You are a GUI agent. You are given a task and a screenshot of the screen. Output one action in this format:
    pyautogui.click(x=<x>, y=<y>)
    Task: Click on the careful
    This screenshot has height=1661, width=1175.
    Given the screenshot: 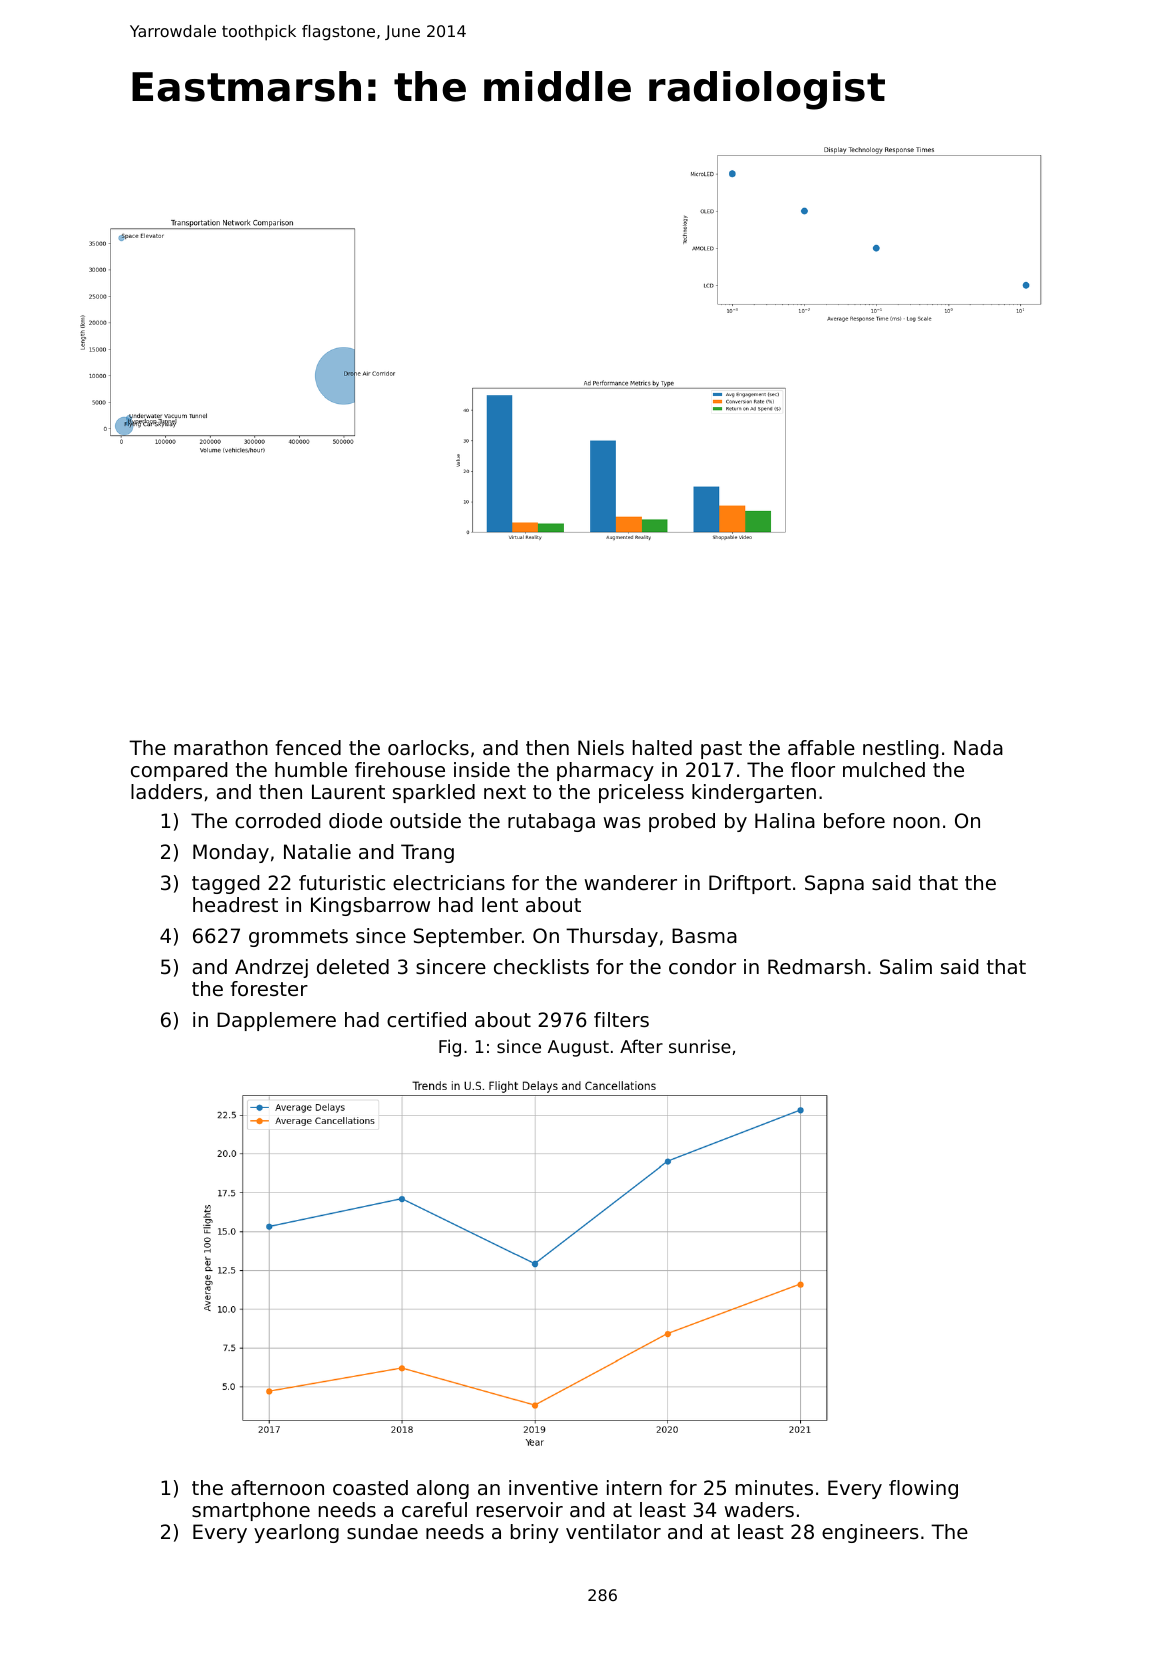 What is the action you would take?
    pyautogui.click(x=434, y=1510)
